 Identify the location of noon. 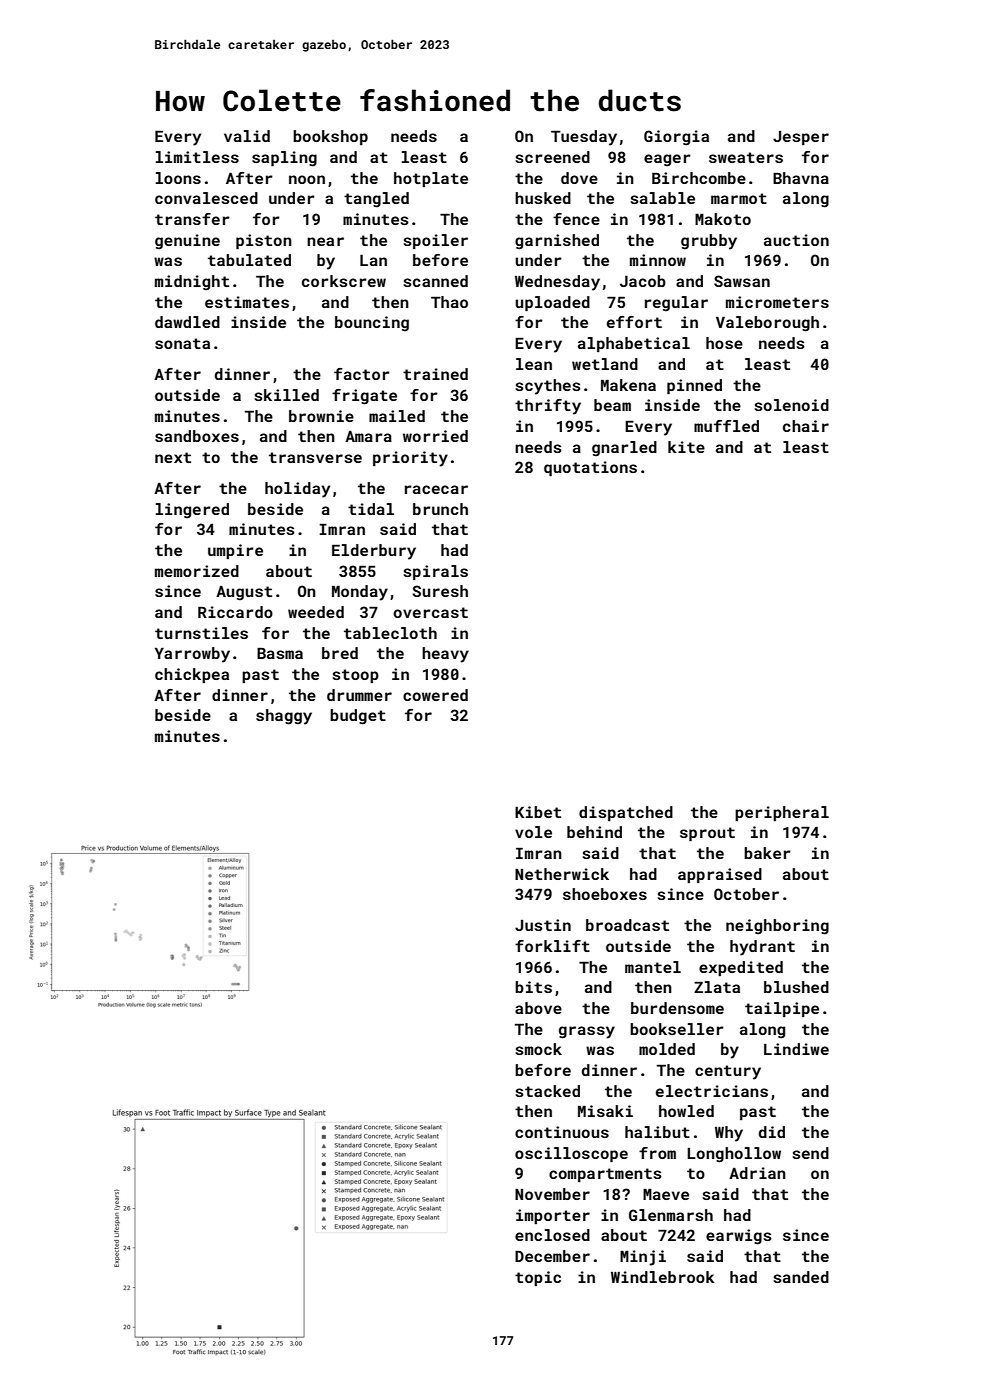
(307, 179).
